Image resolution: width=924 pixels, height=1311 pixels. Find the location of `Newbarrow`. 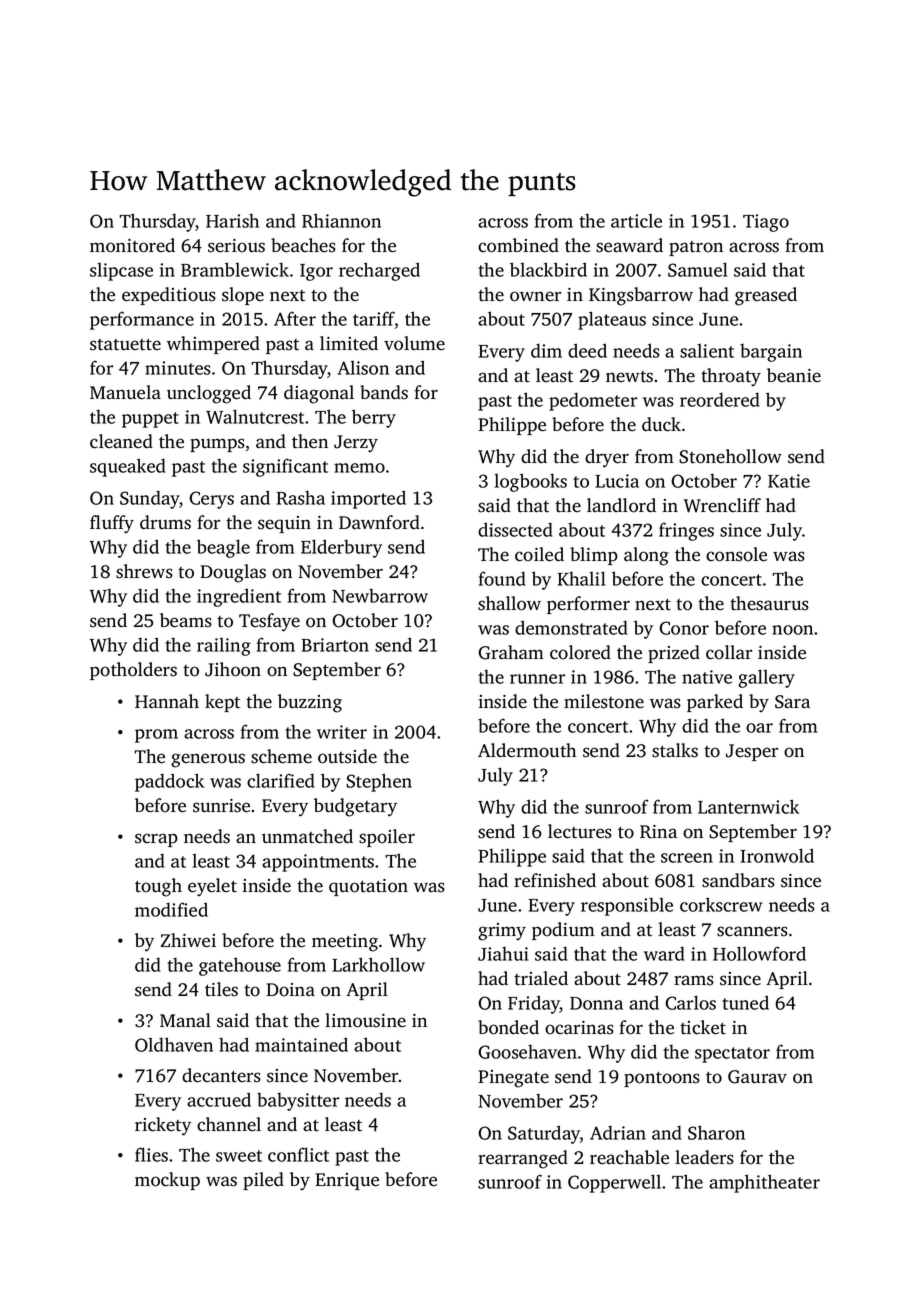

Newbarrow is located at coordinates (380, 595).
